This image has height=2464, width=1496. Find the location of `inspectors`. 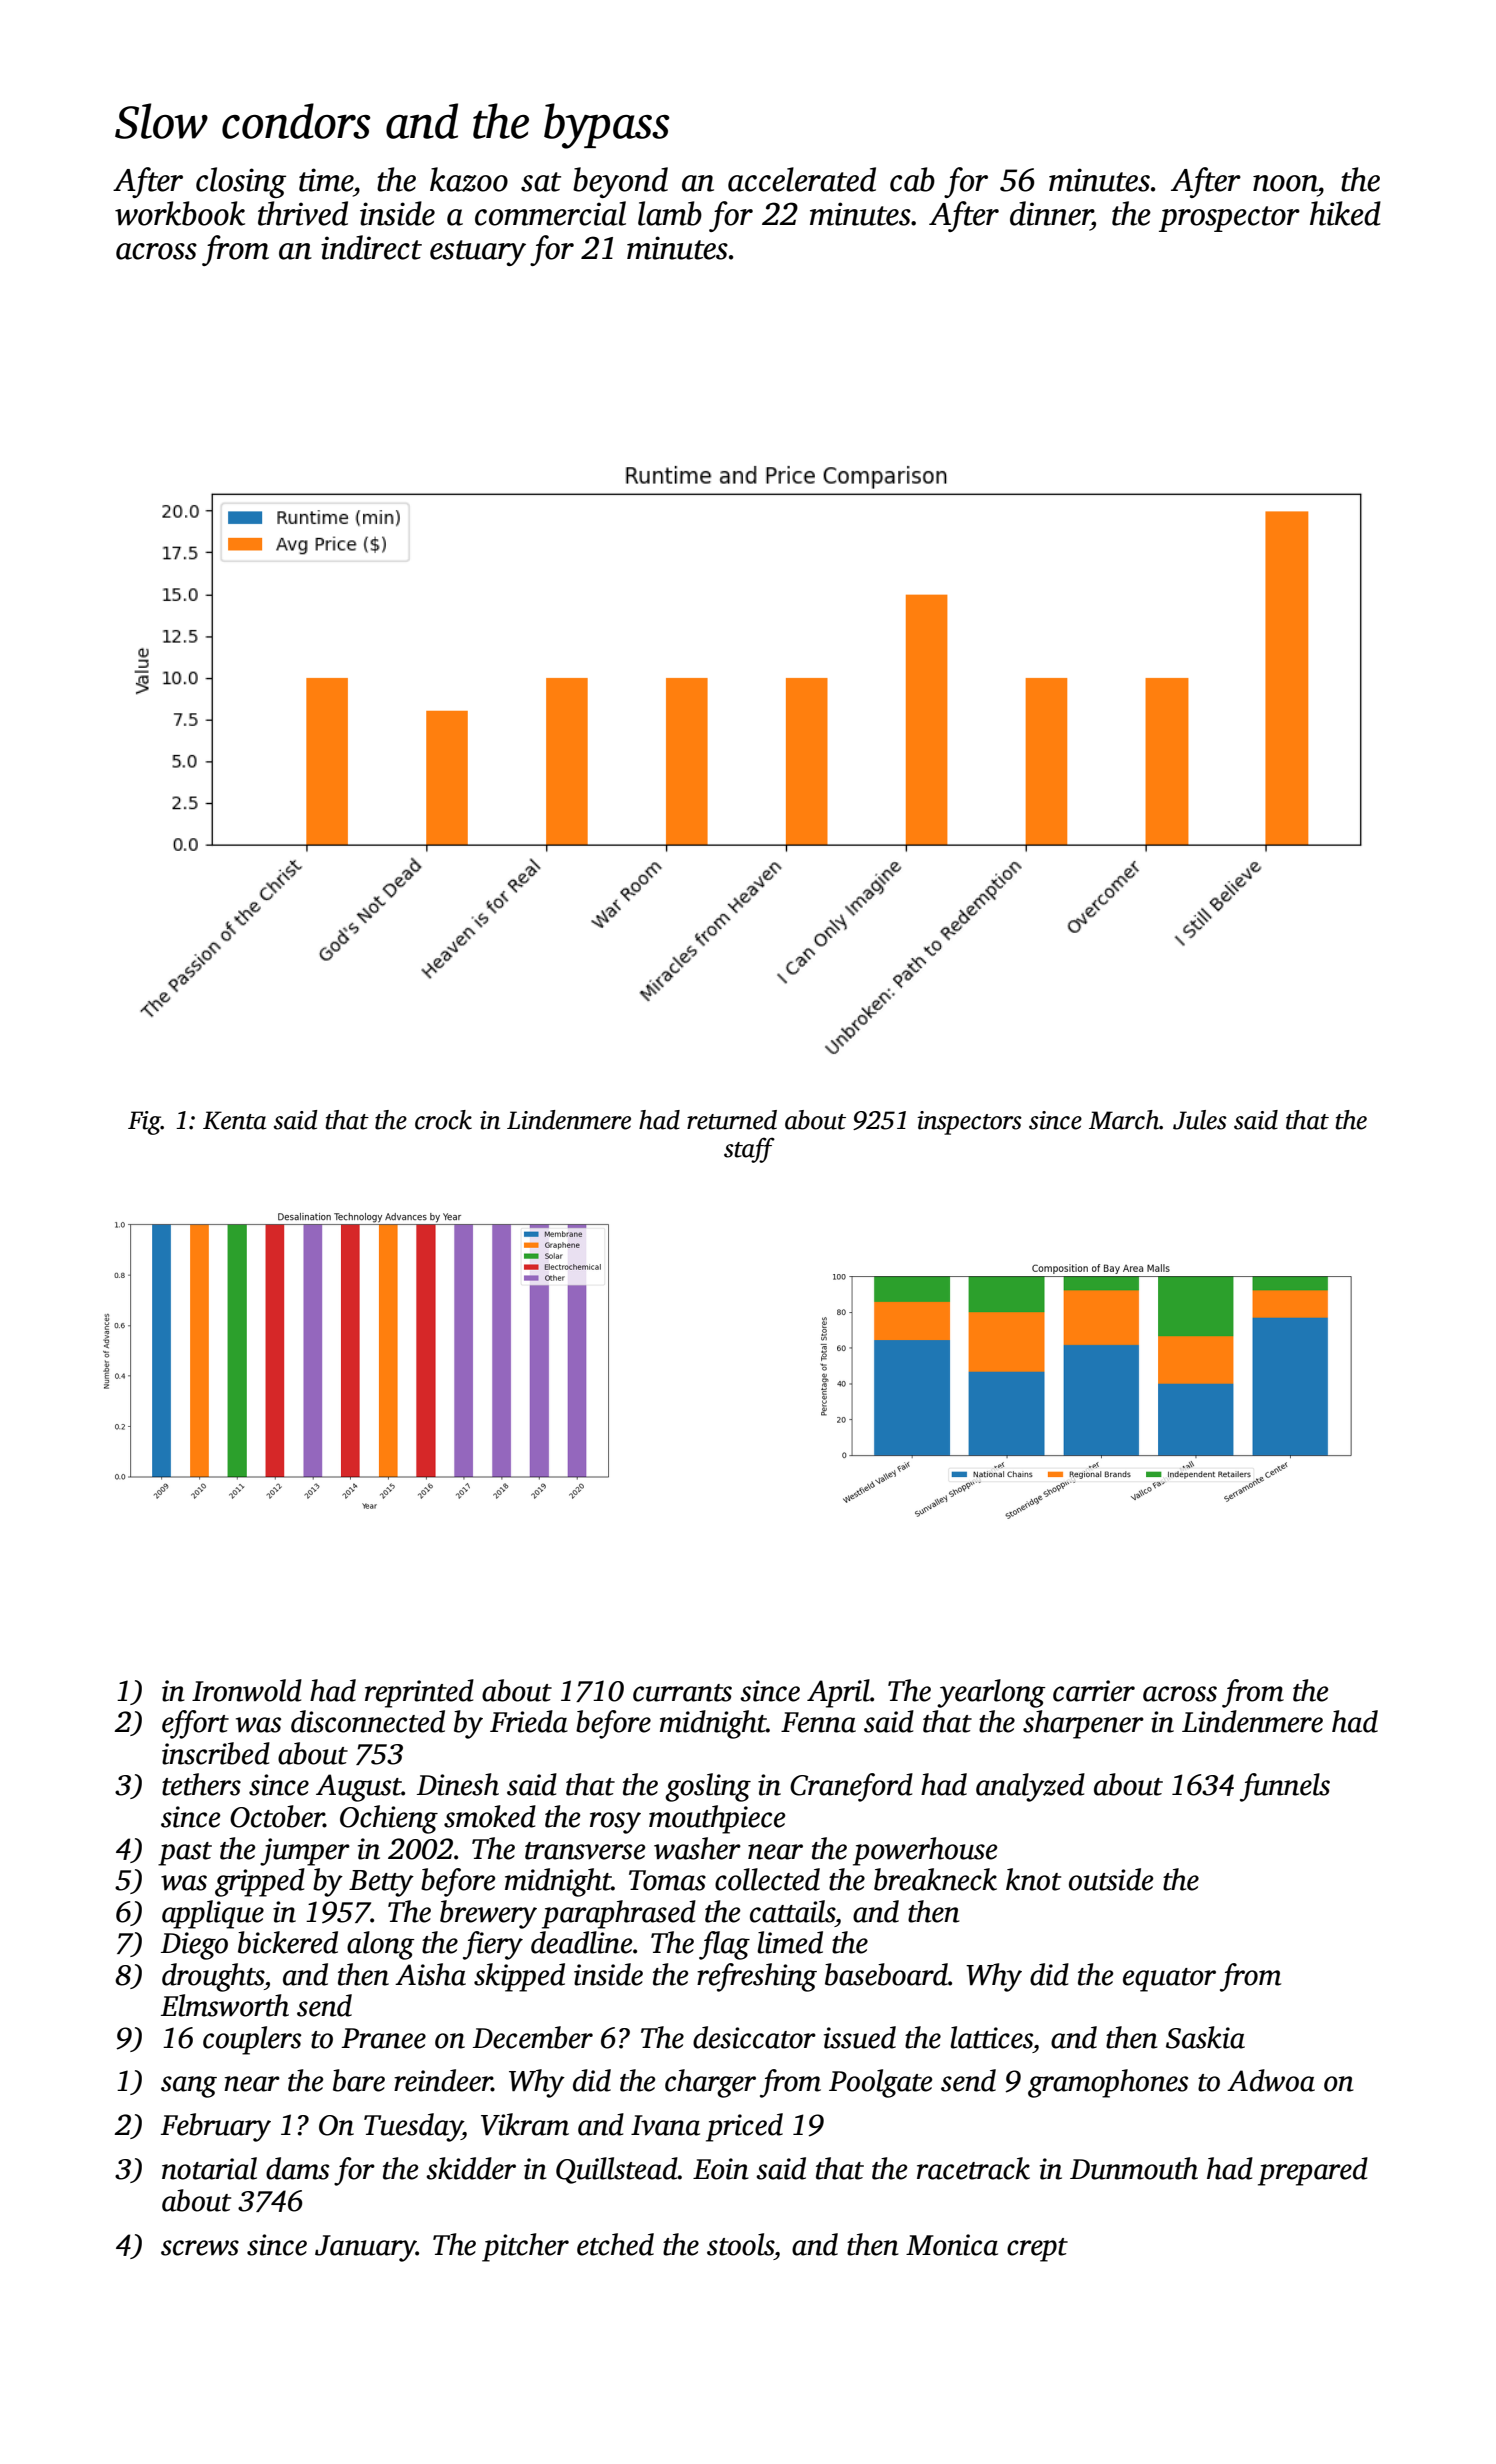

inspectors is located at coordinates (969, 1123).
